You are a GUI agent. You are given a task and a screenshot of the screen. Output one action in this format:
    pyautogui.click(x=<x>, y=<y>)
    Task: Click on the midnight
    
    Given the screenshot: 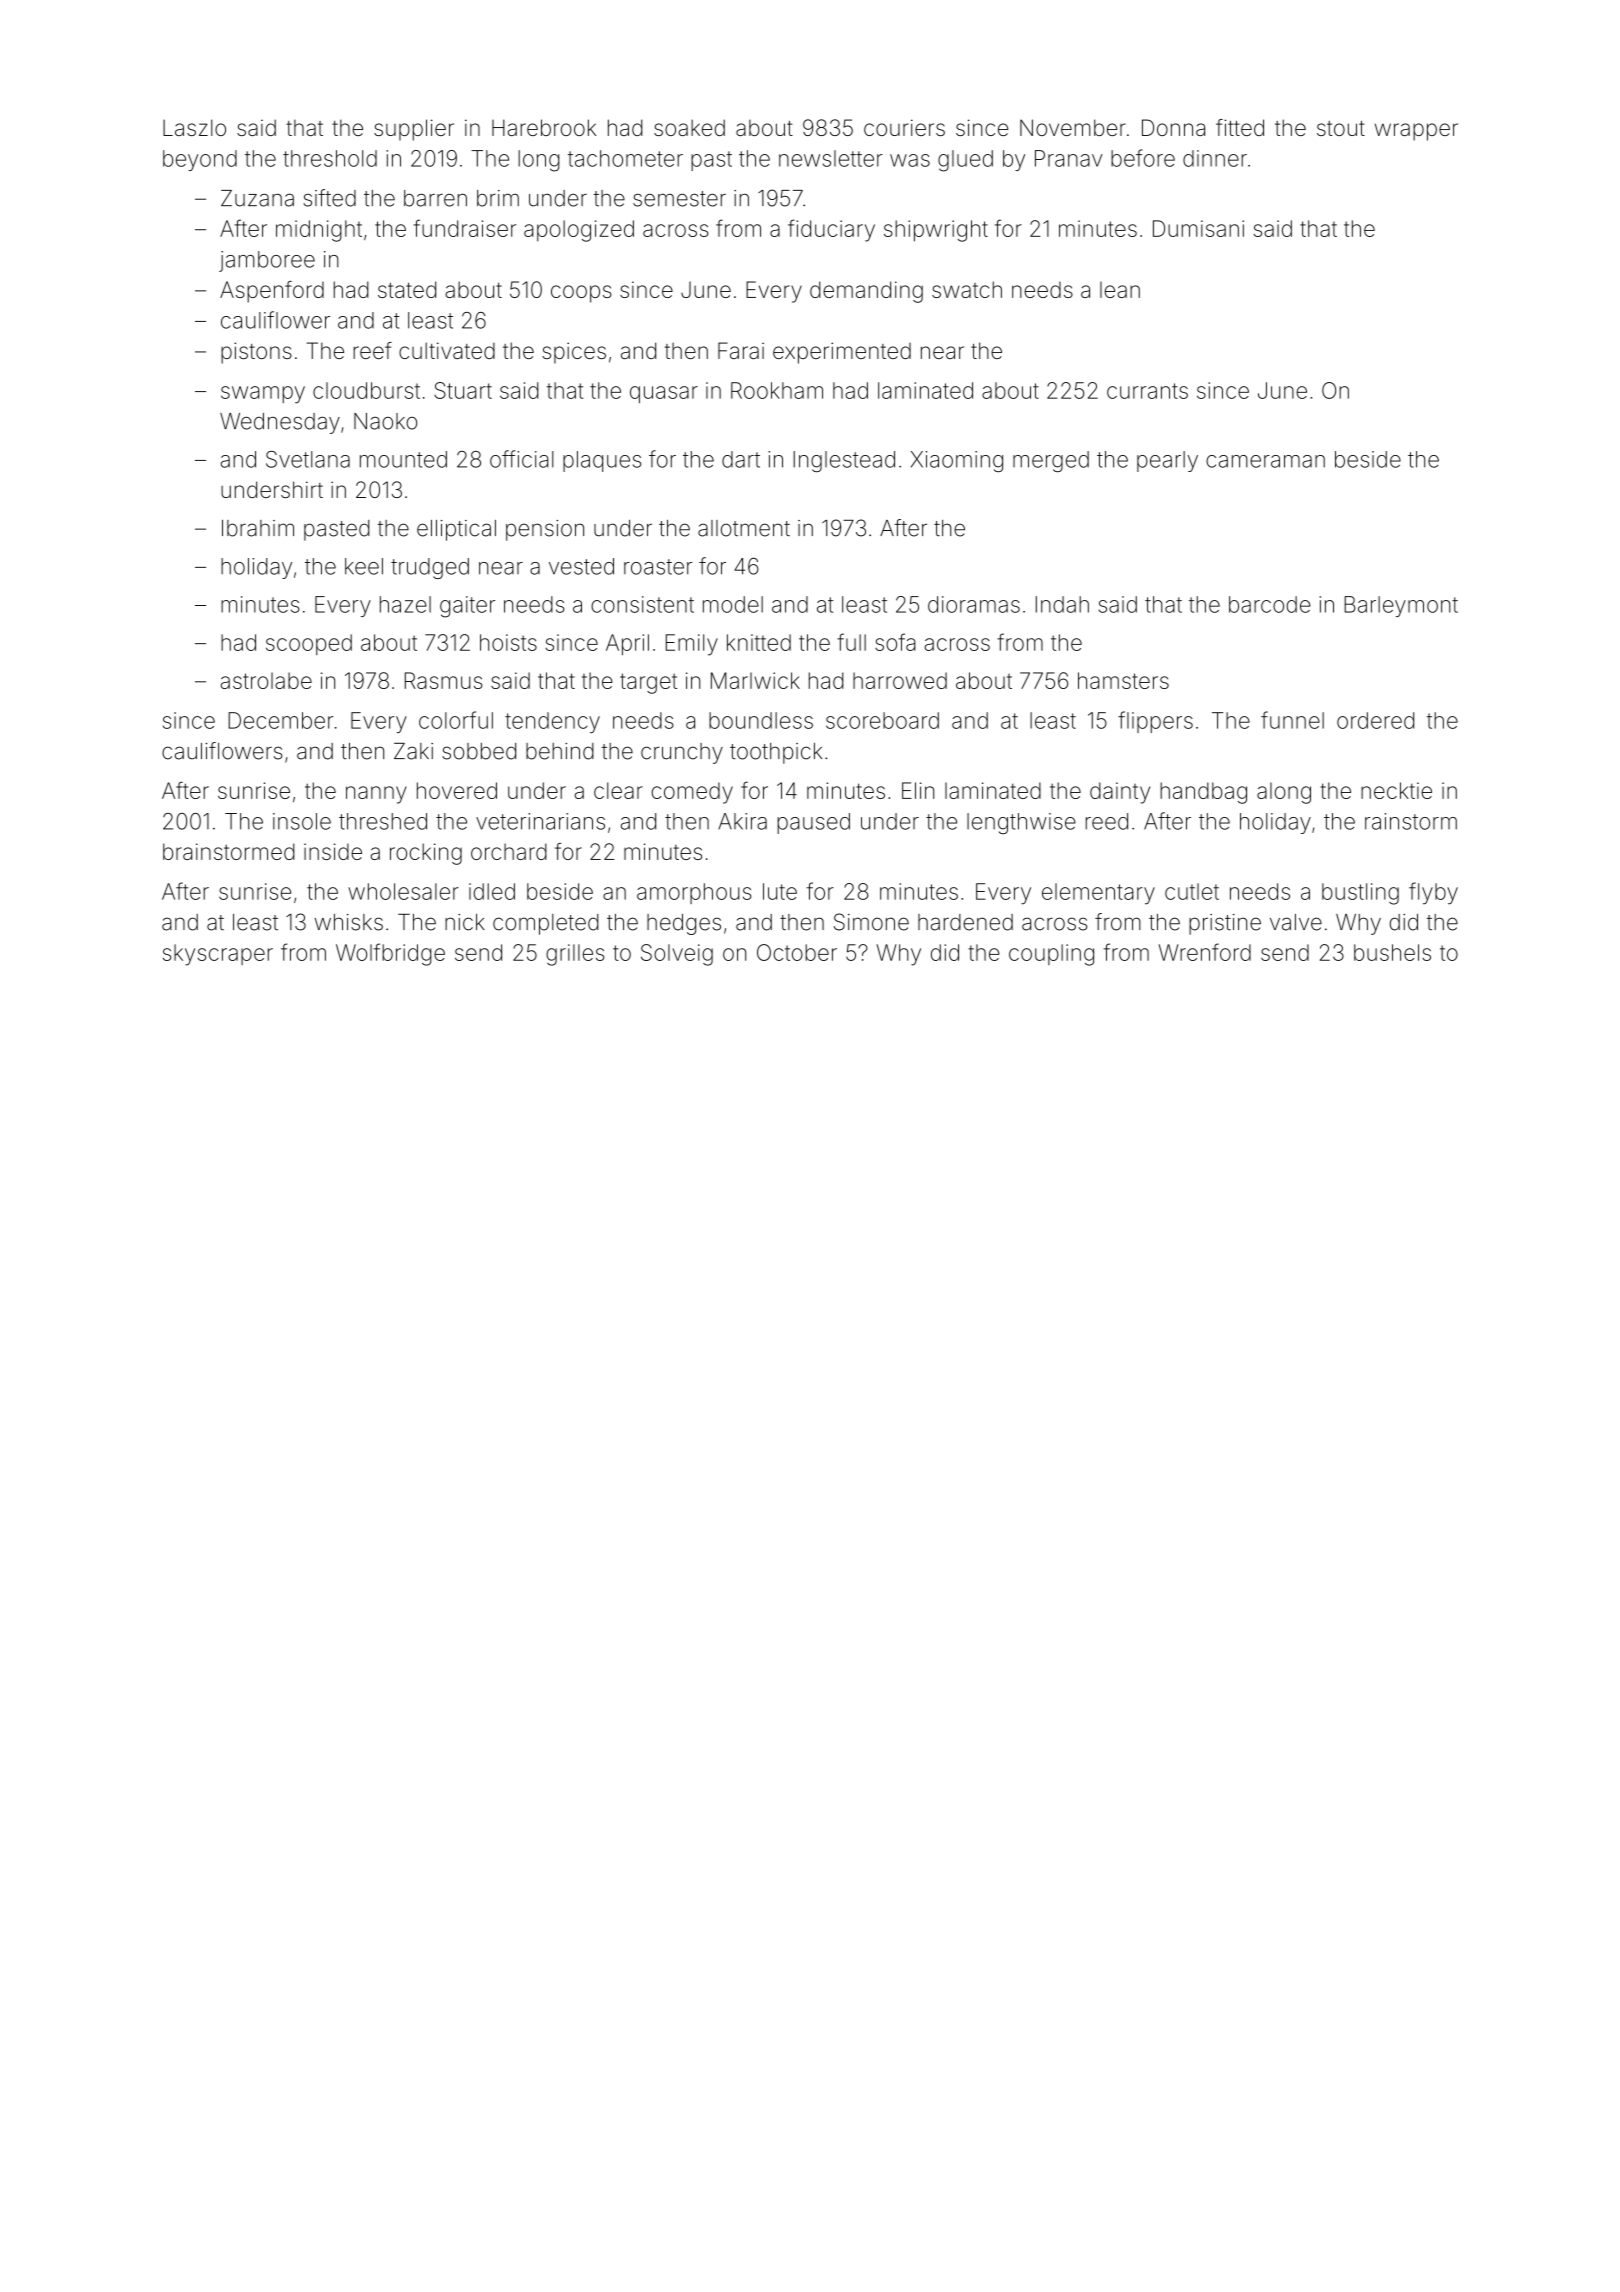 What is the action you would take?
    pyautogui.click(x=319, y=231)
